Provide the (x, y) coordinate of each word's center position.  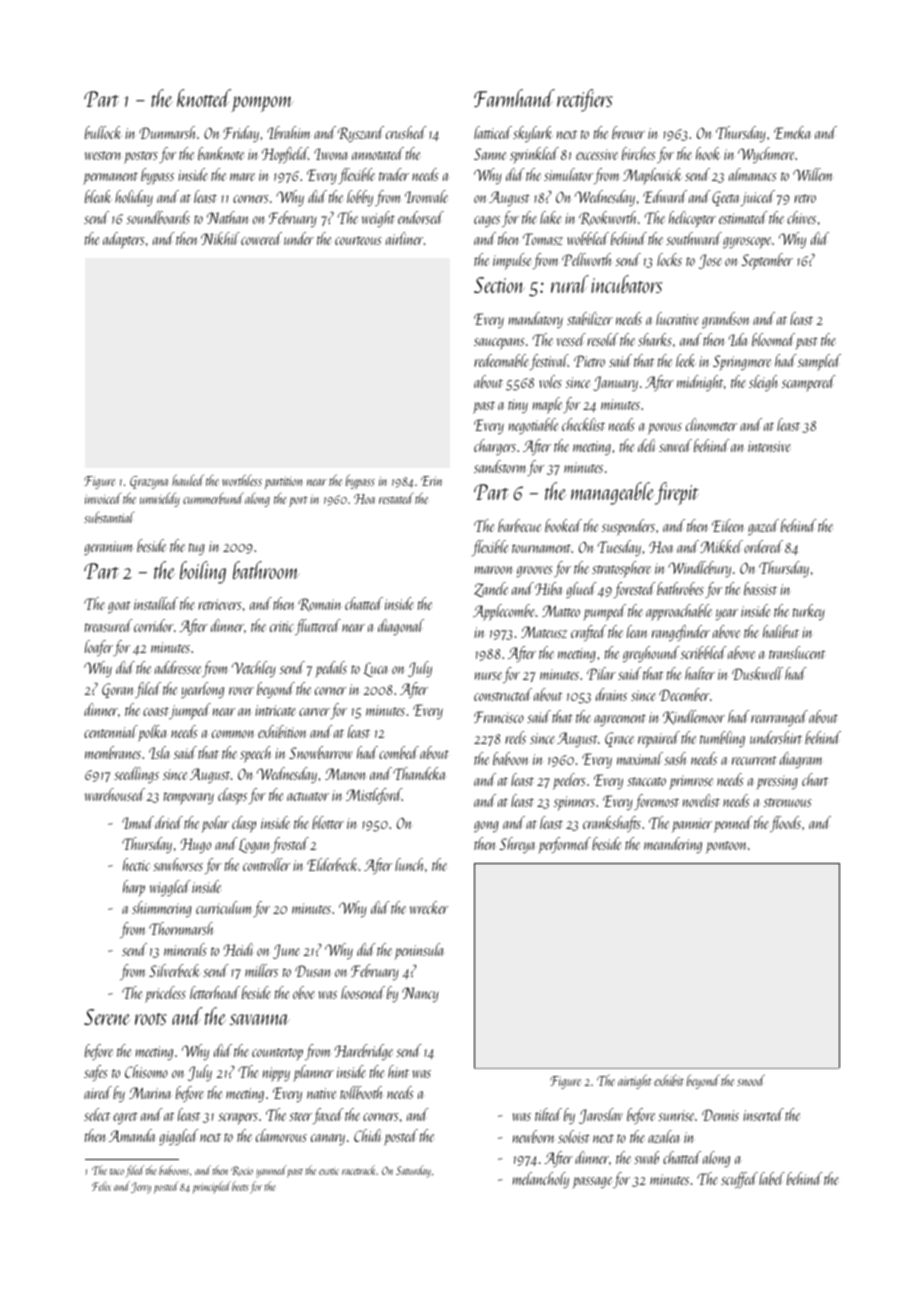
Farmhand (514, 98)
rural (570, 284)
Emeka (792, 132)
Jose (710, 261)
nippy (276, 1074)
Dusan (313, 971)
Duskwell (757, 673)
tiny (518, 406)
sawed (675, 445)
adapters (124, 240)
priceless (165, 994)
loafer (99, 648)
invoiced (103, 498)
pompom (262, 104)
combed (399, 752)
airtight (635, 1081)
